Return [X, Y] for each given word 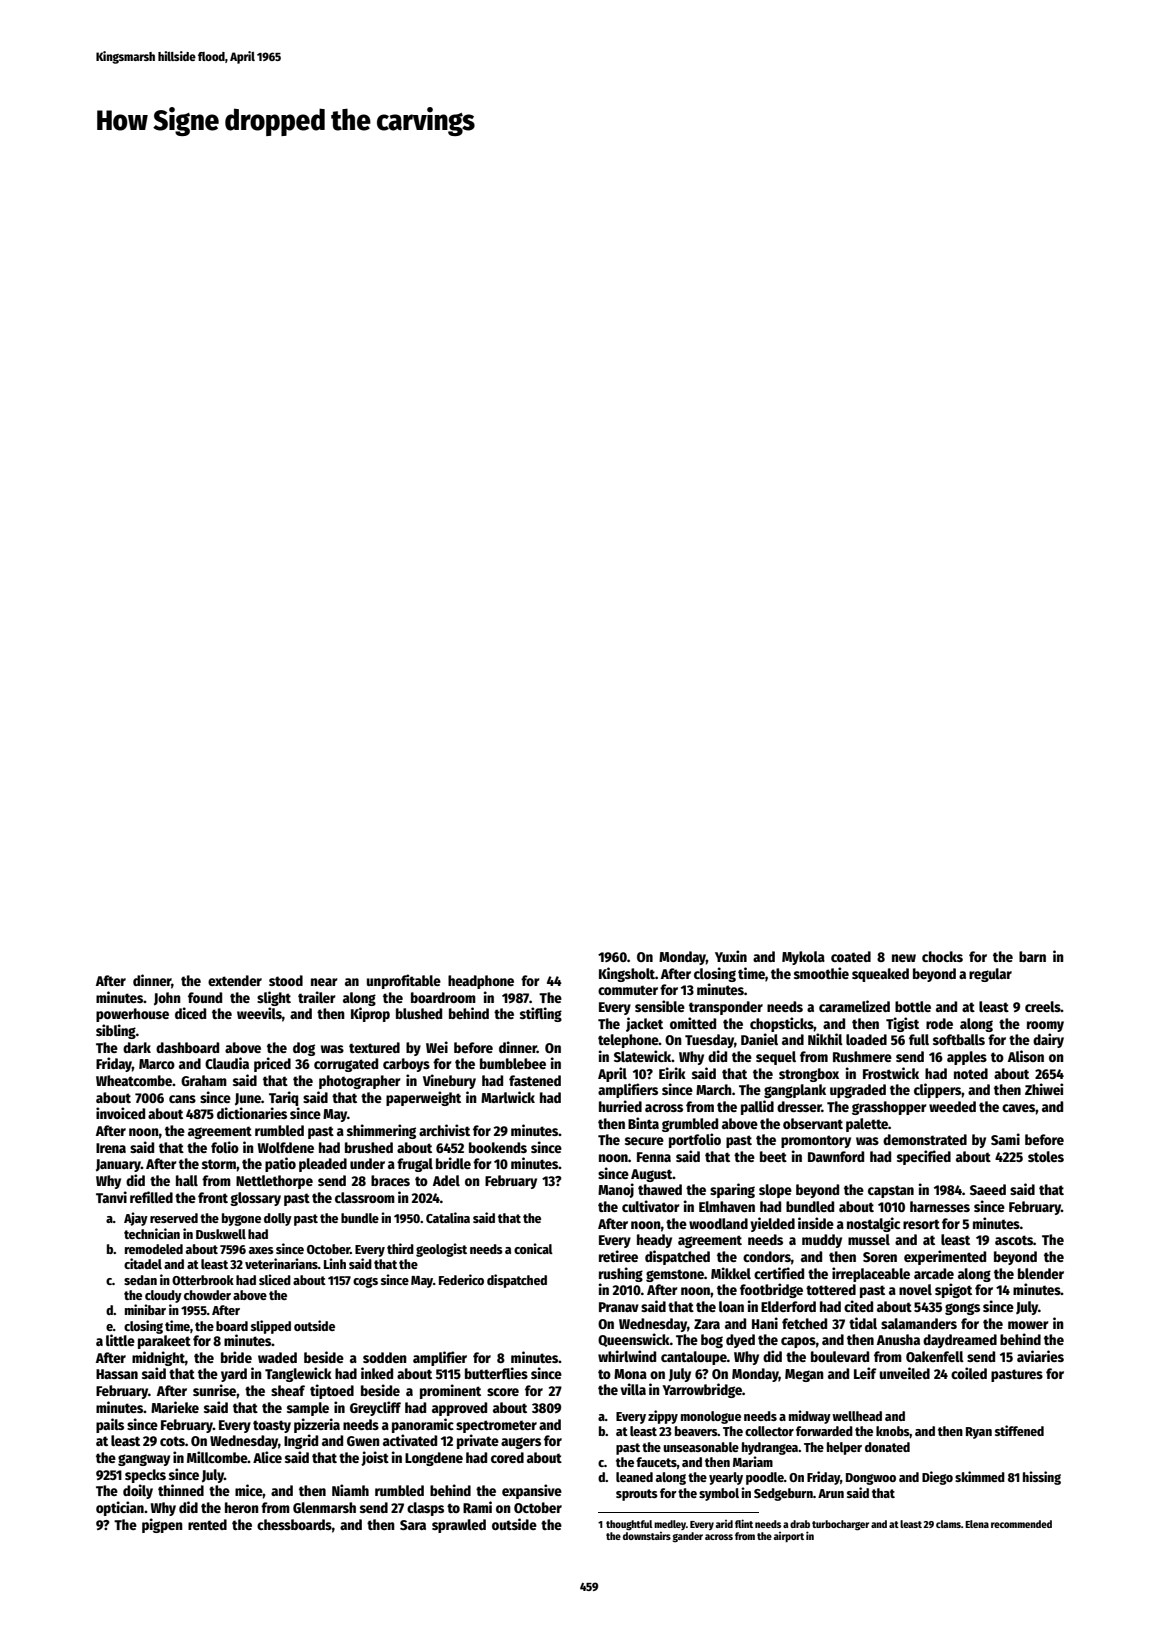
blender [1041, 1273]
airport [789, 1537]
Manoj [616, 1190]
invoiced [120, 1113]
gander [688, 1537]
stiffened [1019, 1430]
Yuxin [731, 956]
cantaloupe [694, 1358]
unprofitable [404, 981]
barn [1032, 956]
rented [207, 1524]
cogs [365, 1282]
